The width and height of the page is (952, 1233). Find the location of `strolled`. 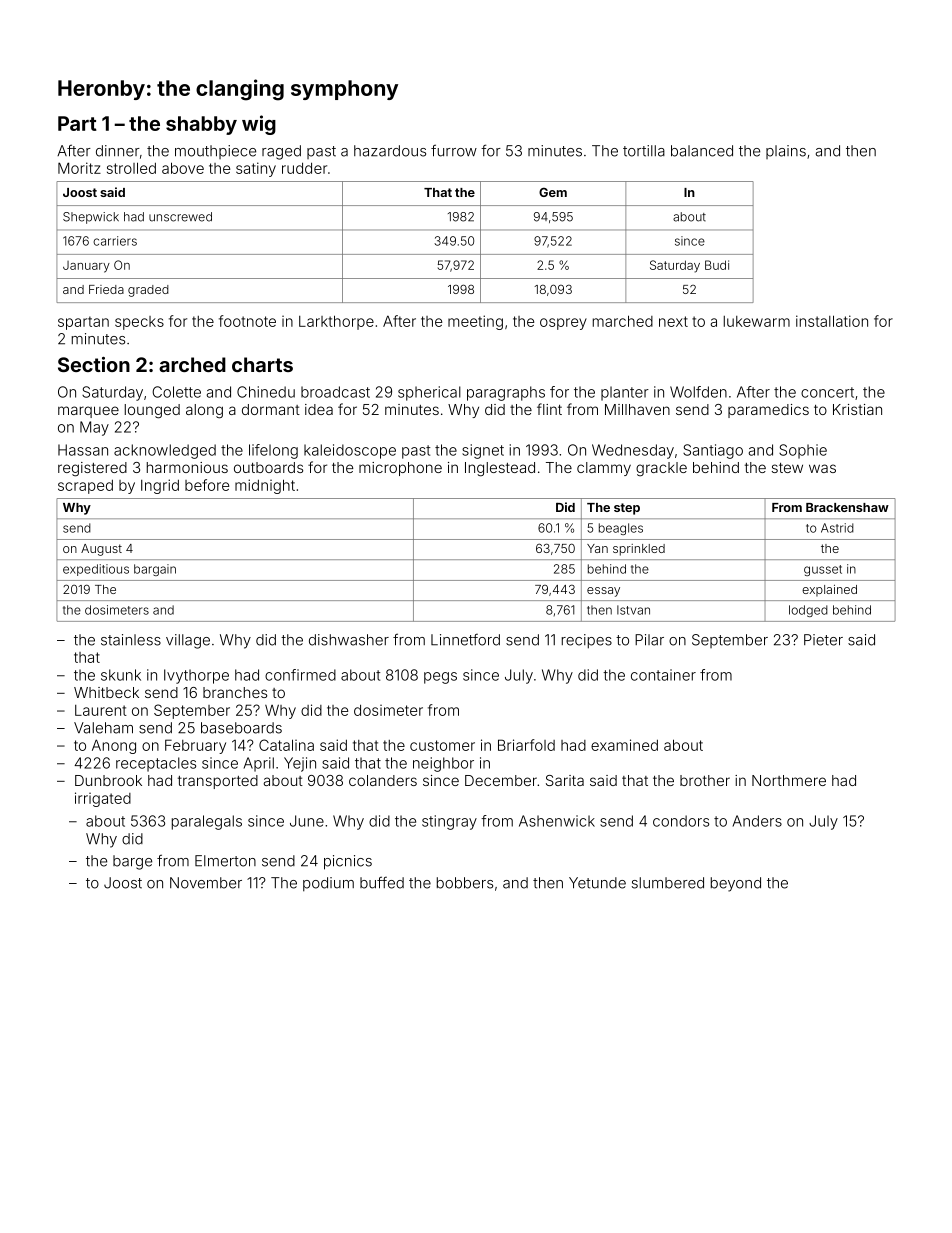

strolled is located at coordinates (131, 168).
